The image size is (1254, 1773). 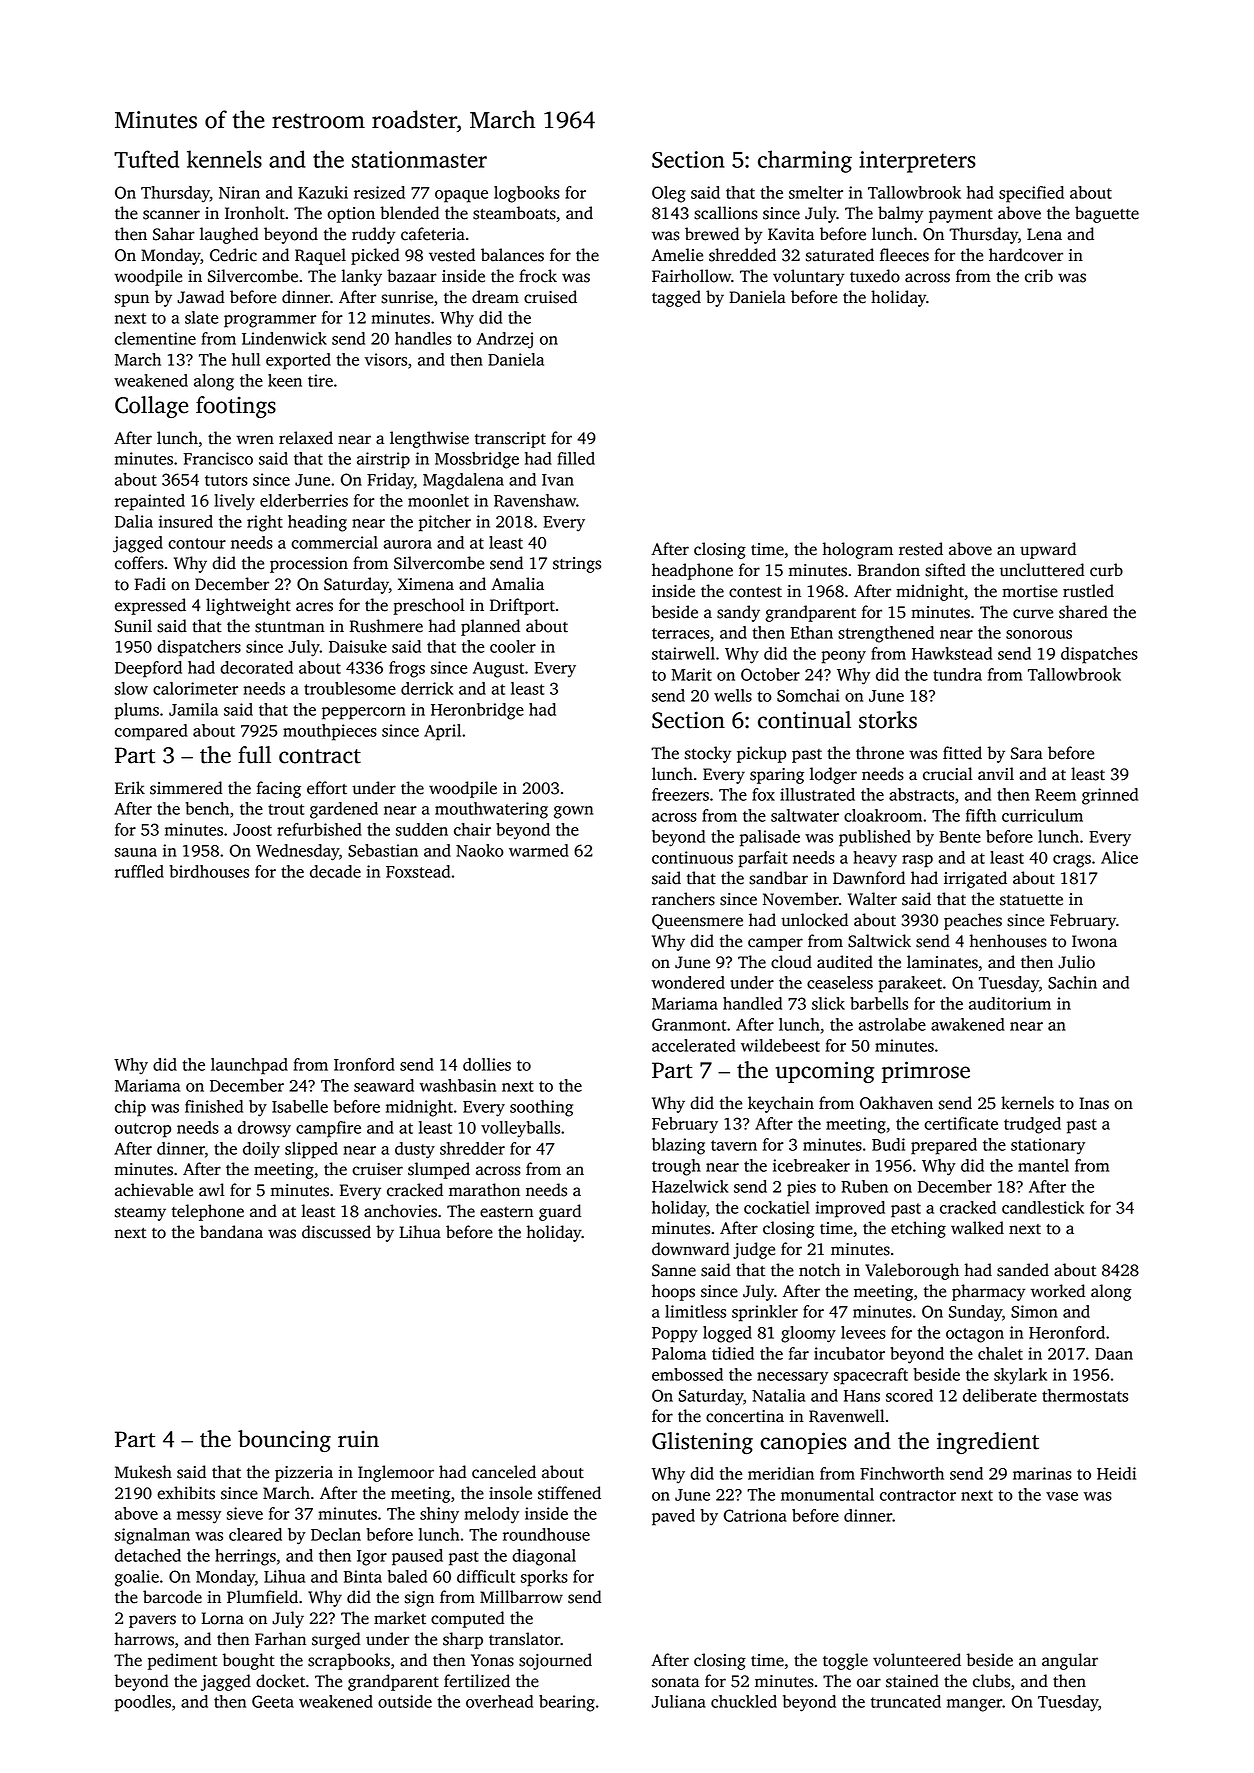 What do you see at coordinates (273, 1701) in the document?
I see `Geeta` at bounding box center [273, 1701].
